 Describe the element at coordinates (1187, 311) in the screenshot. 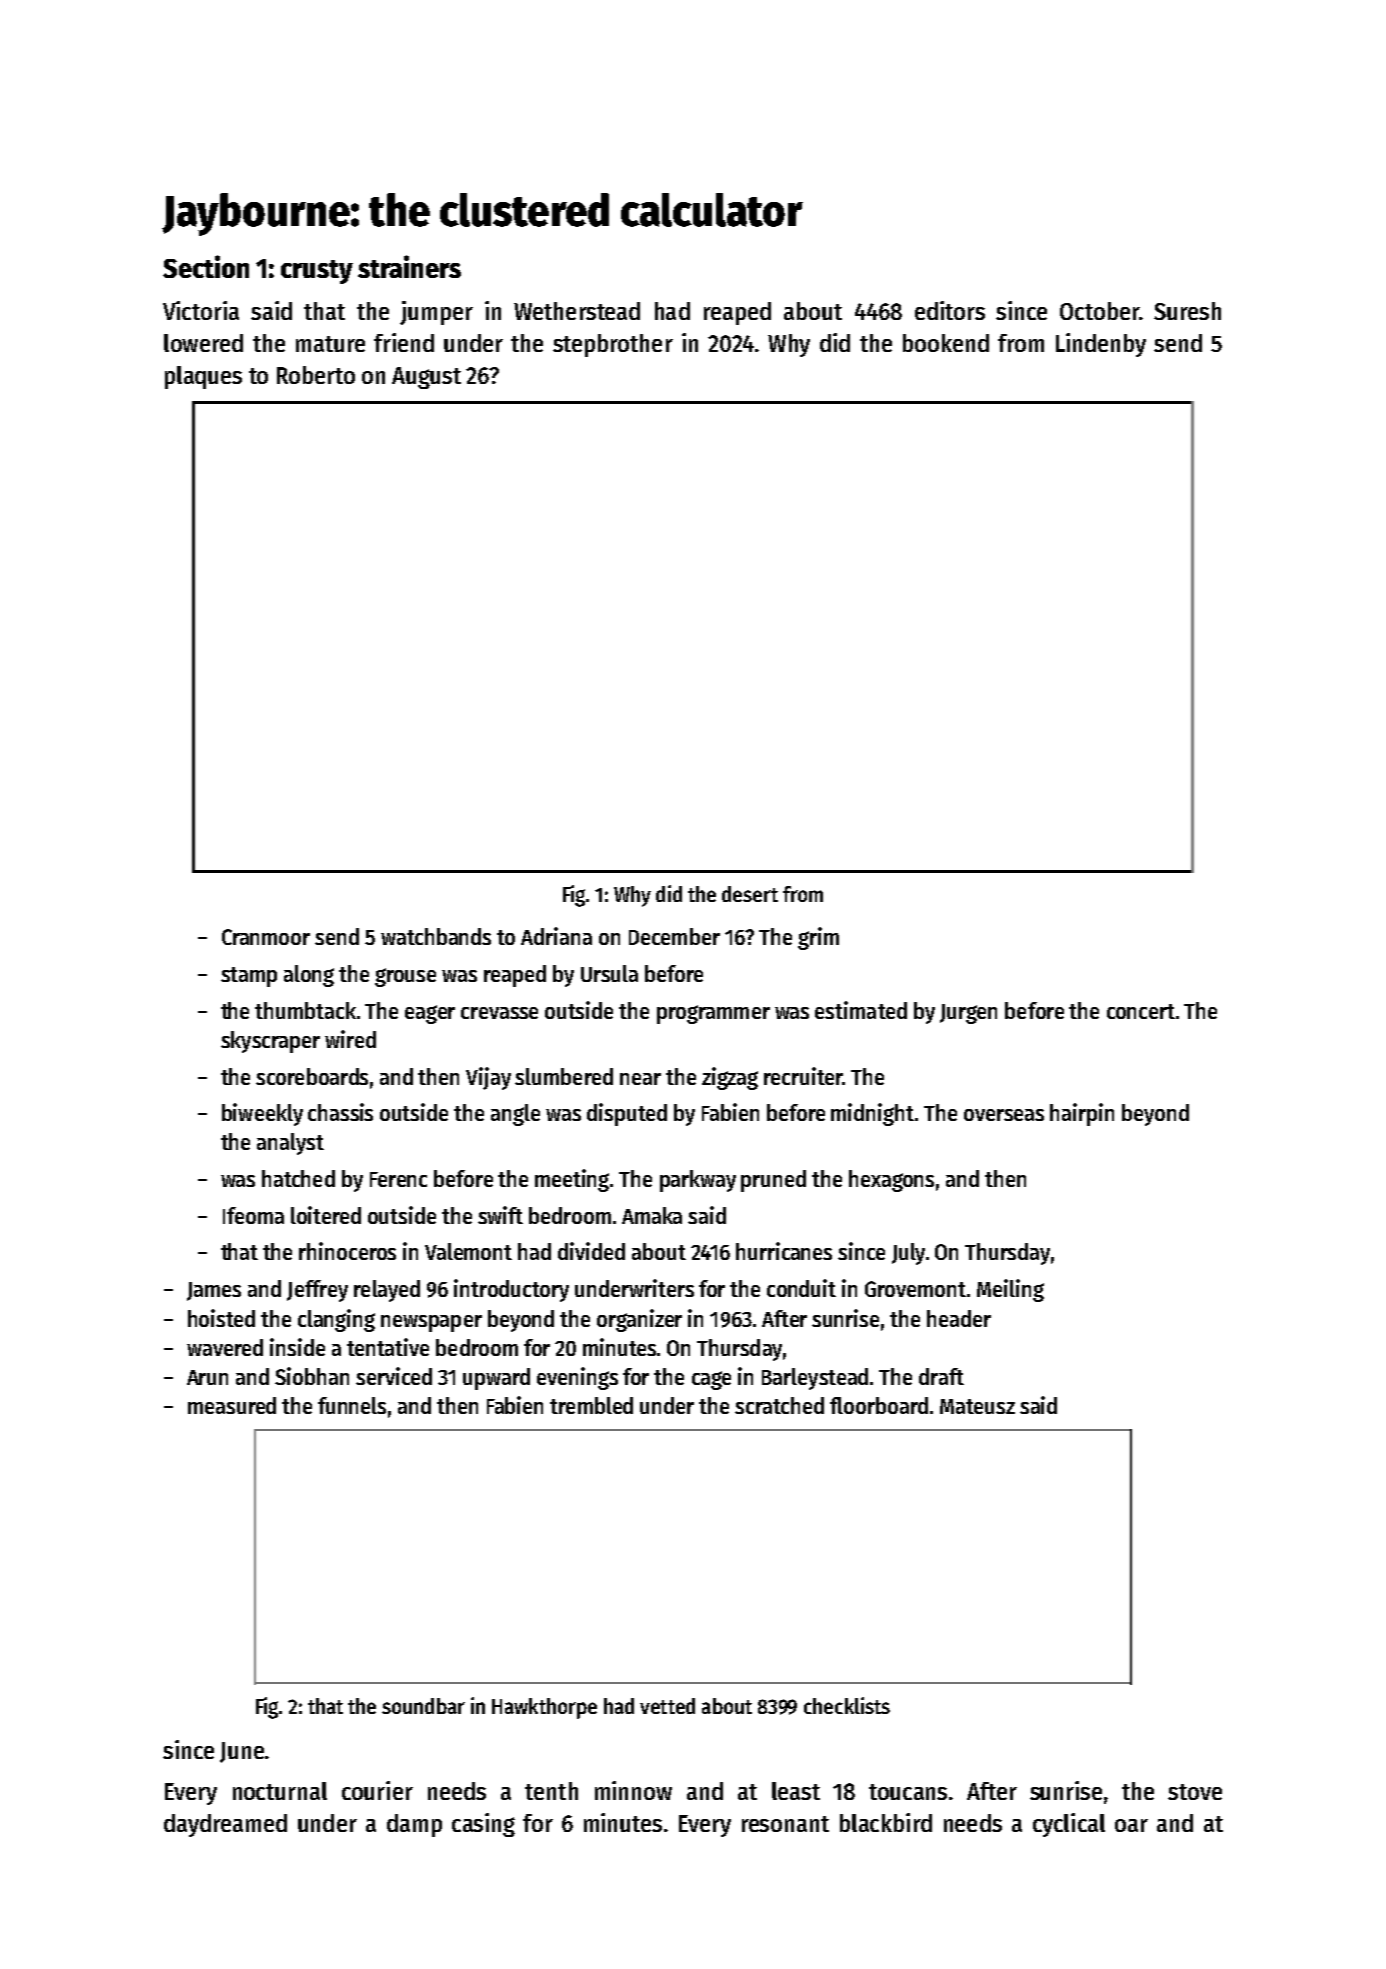

I see `Suresh` at that location.
